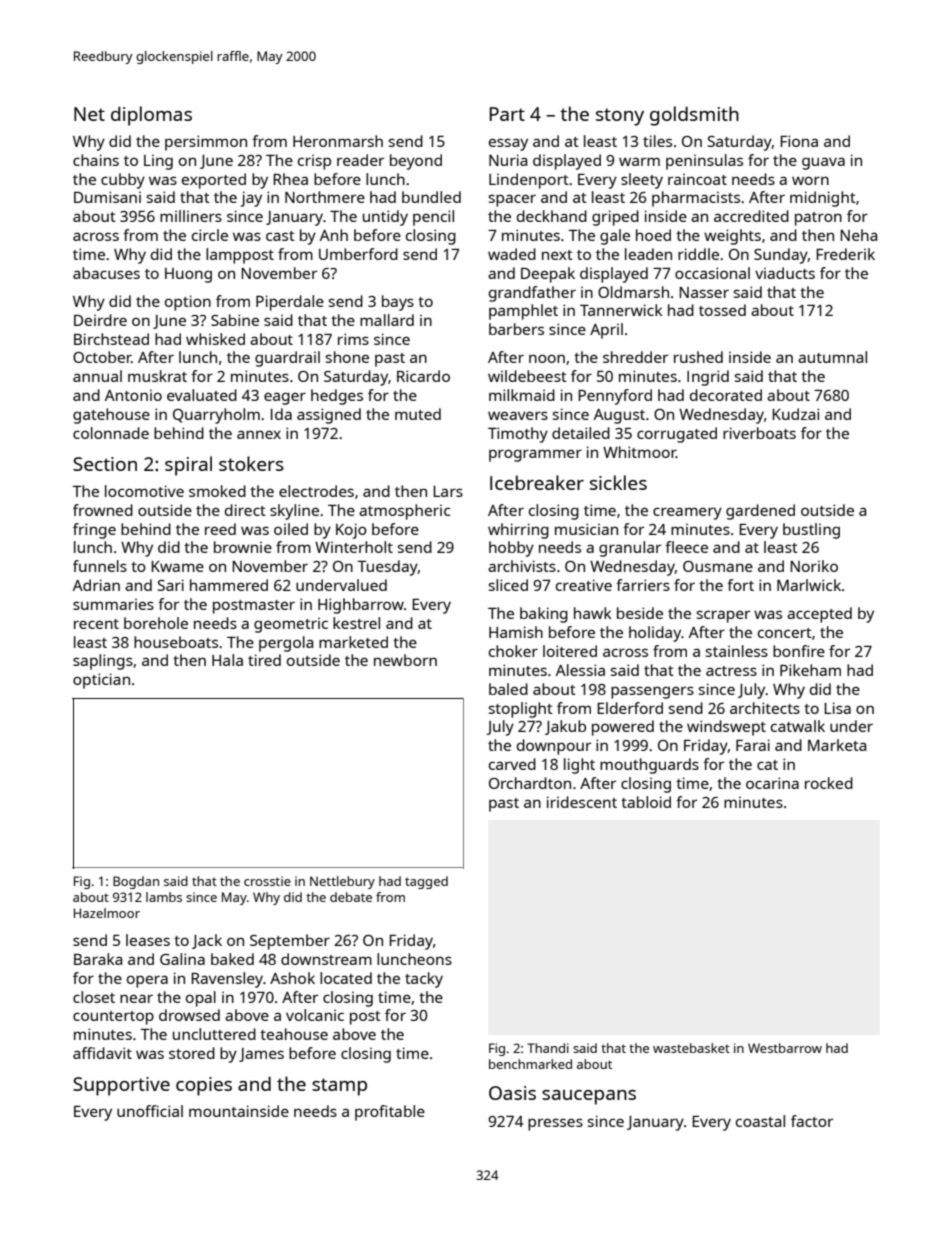 This screenshot has height=1233, width=952. I want to click on Whitmoor, so click(639, 452).
